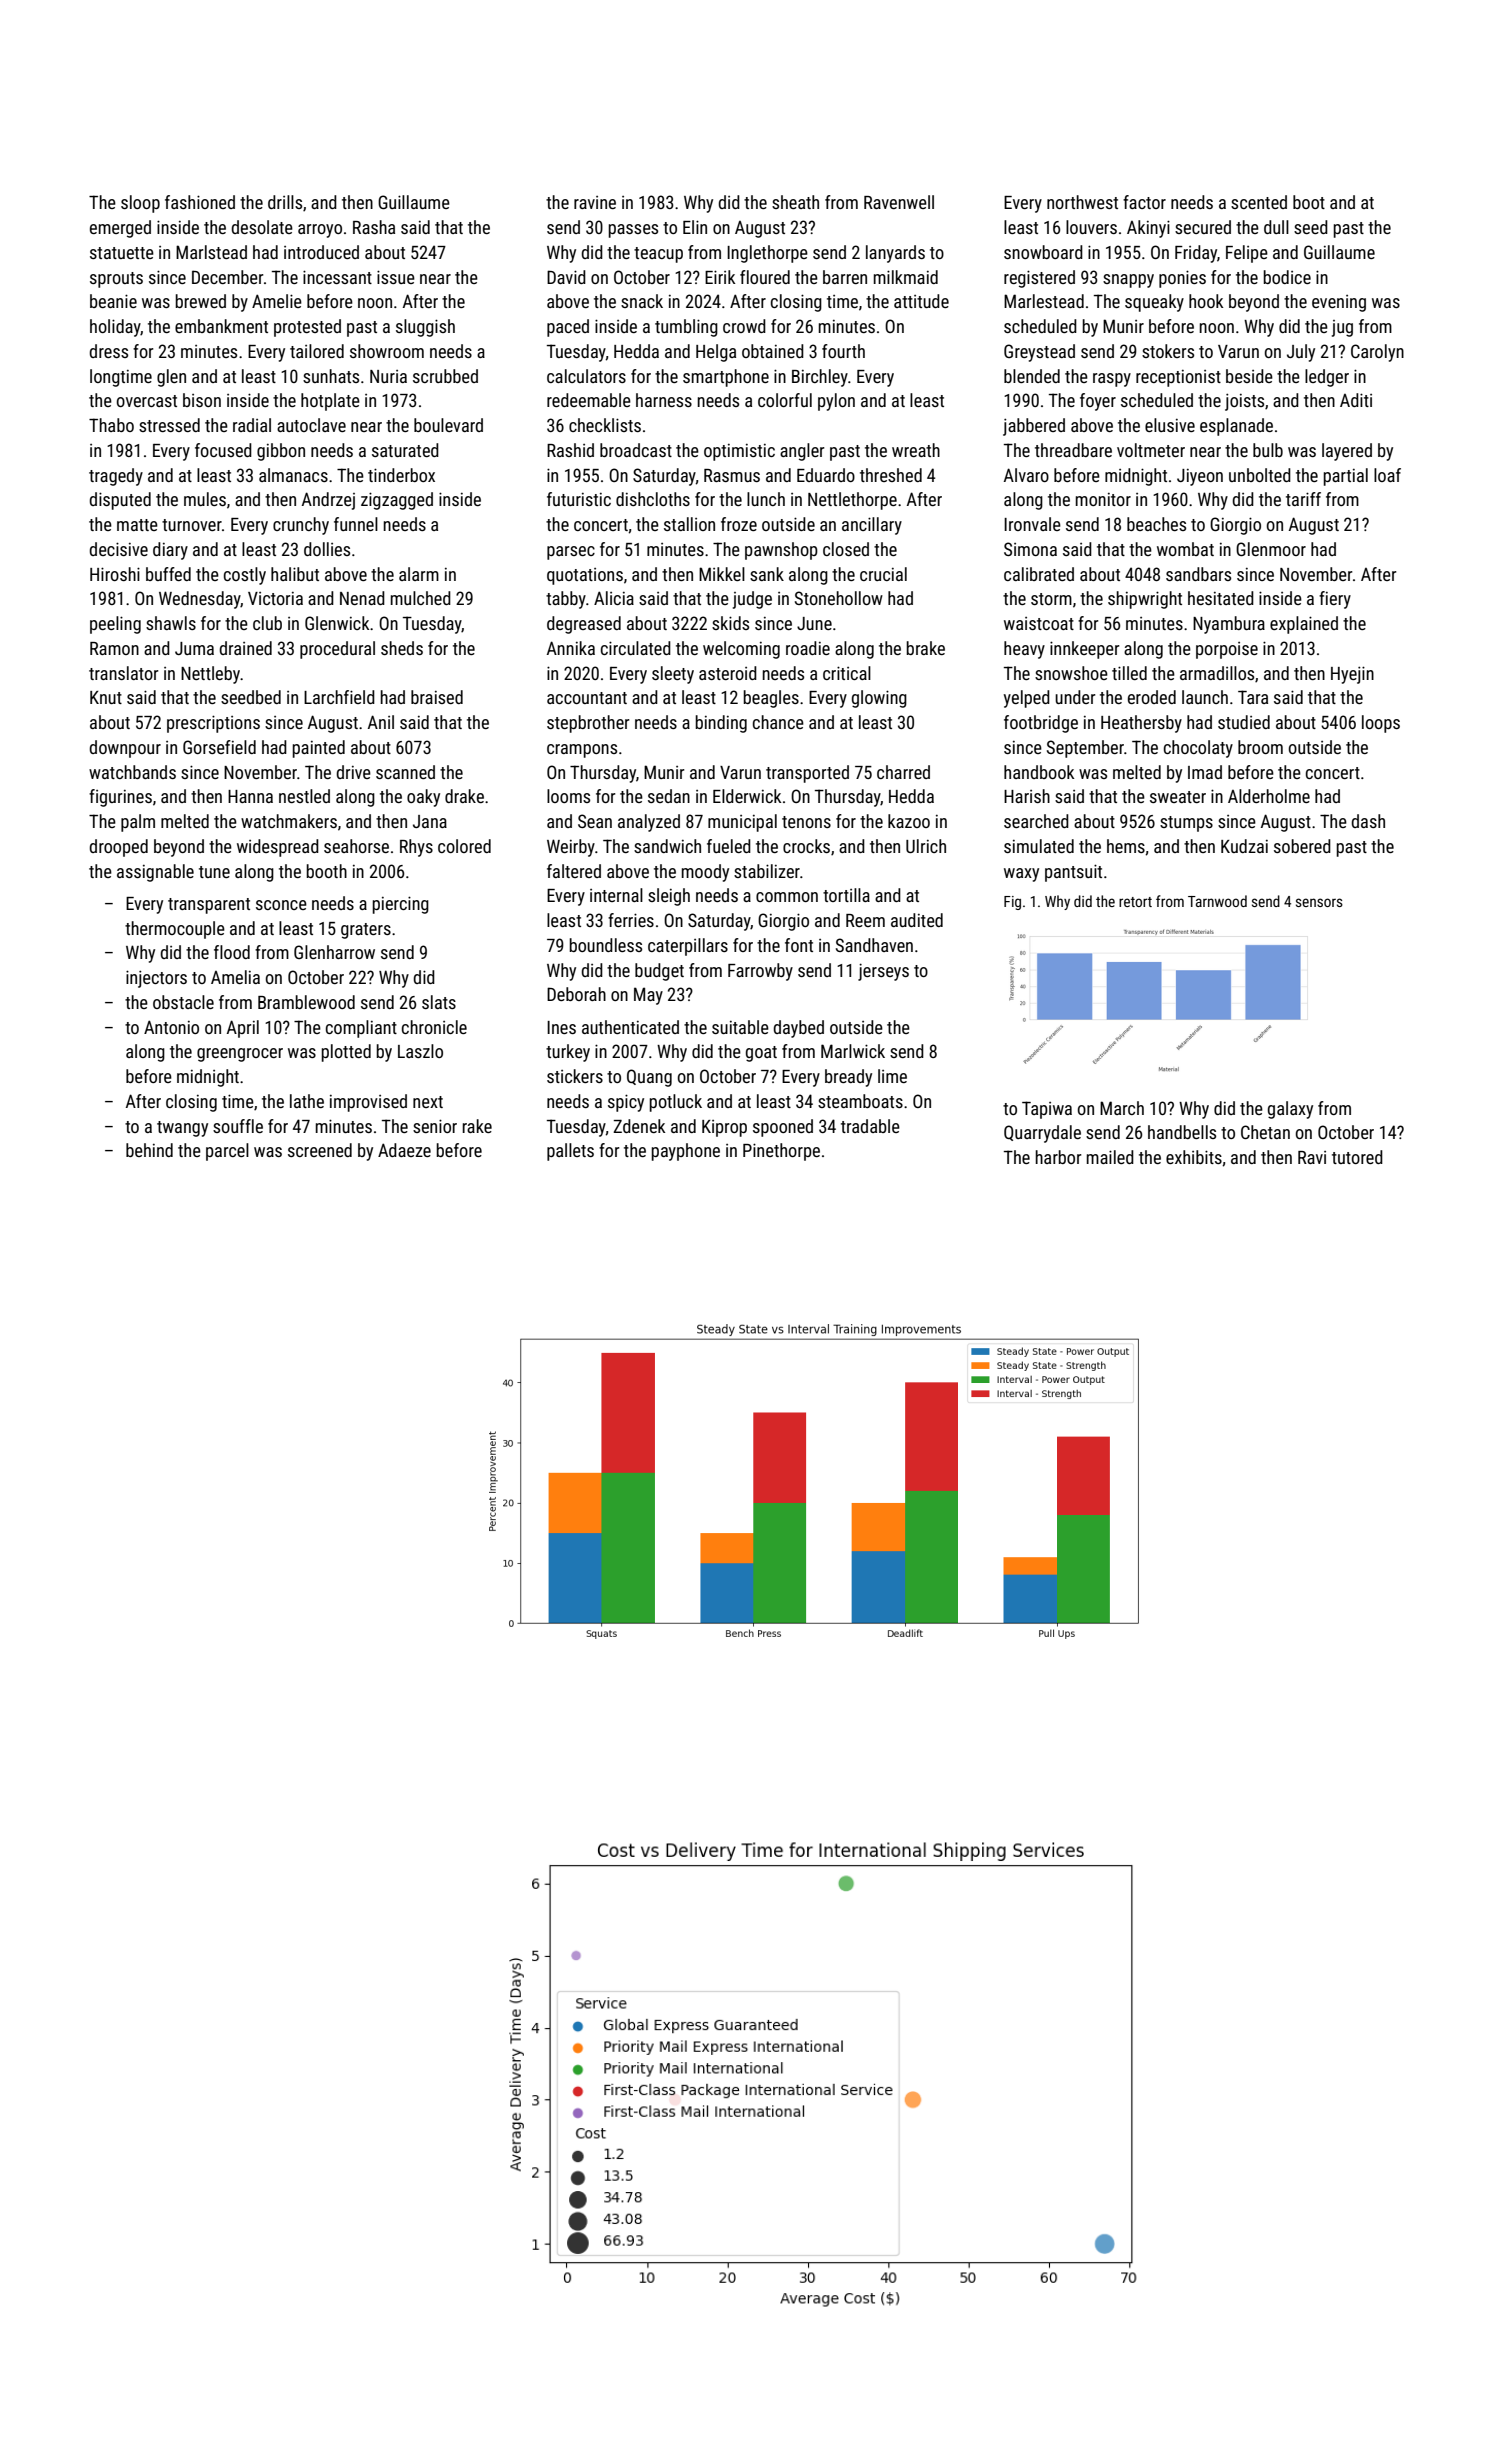 Image resolution: width=1496 pixels, height=2464 pixels. I want to click on harness, so click(664, 400).
